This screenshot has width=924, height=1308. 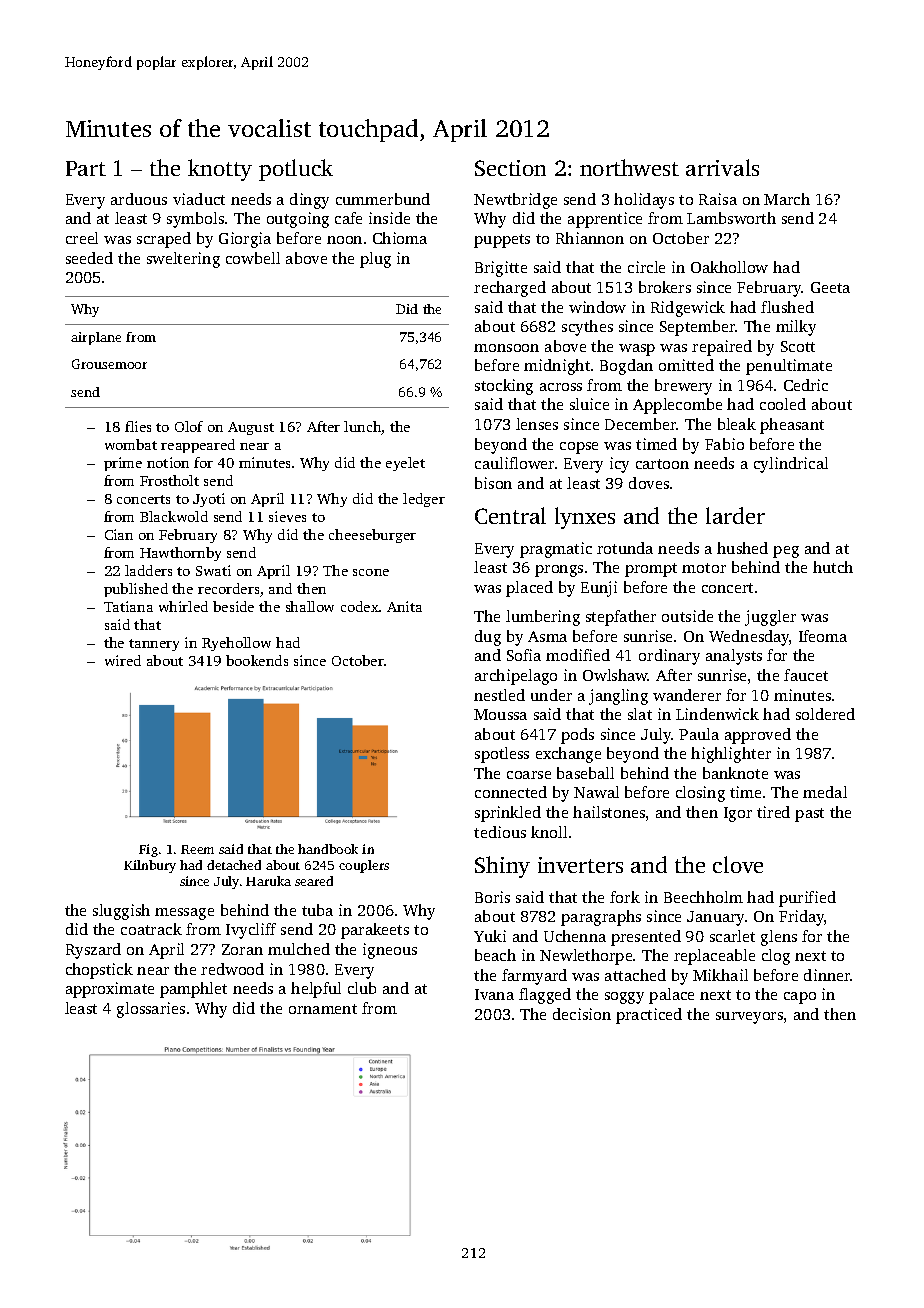 I want to click on bookends, so click(x=257, y=660).
